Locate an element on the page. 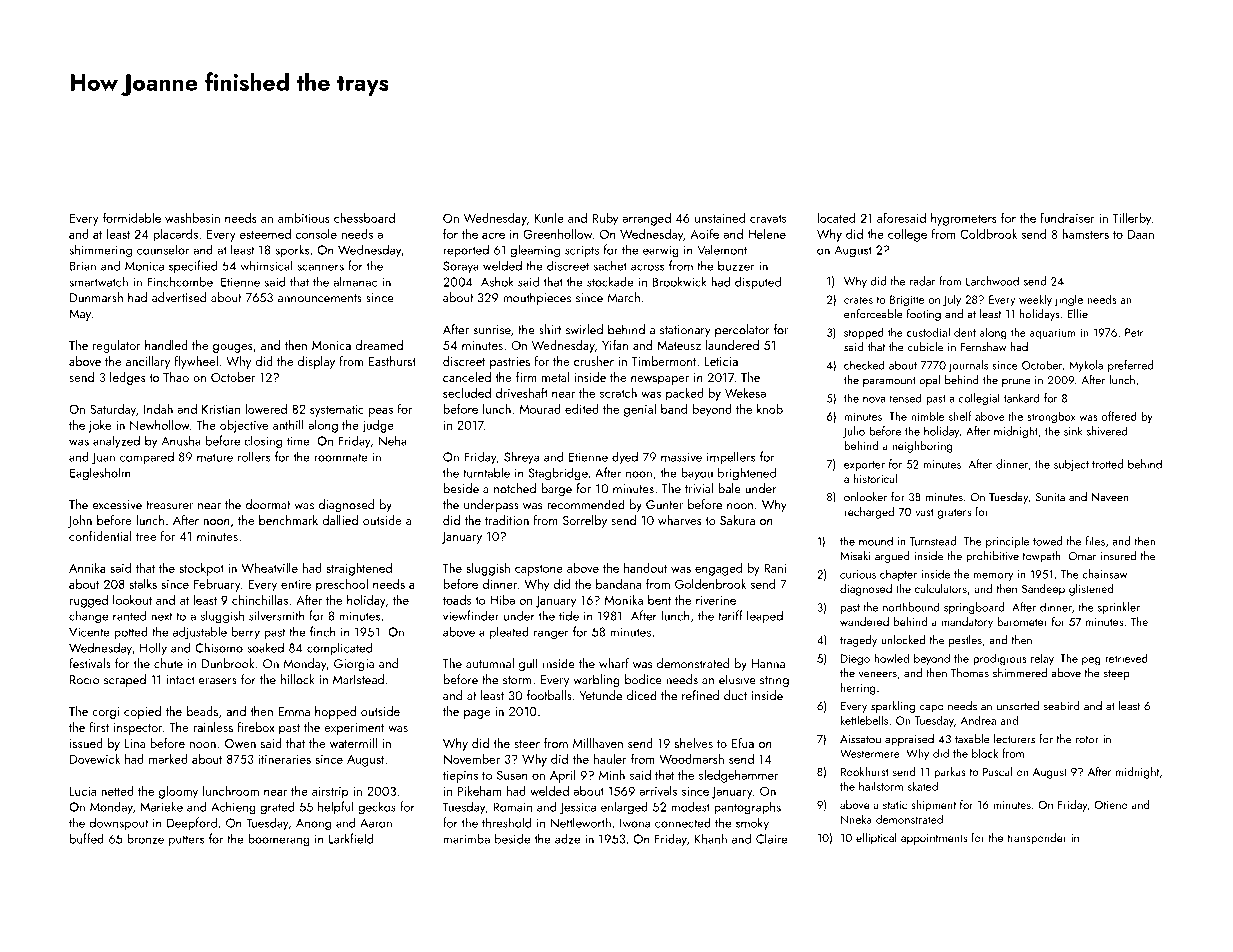 This document has width=1233, height=952. trotted is located at coordinates (1107, 464).
